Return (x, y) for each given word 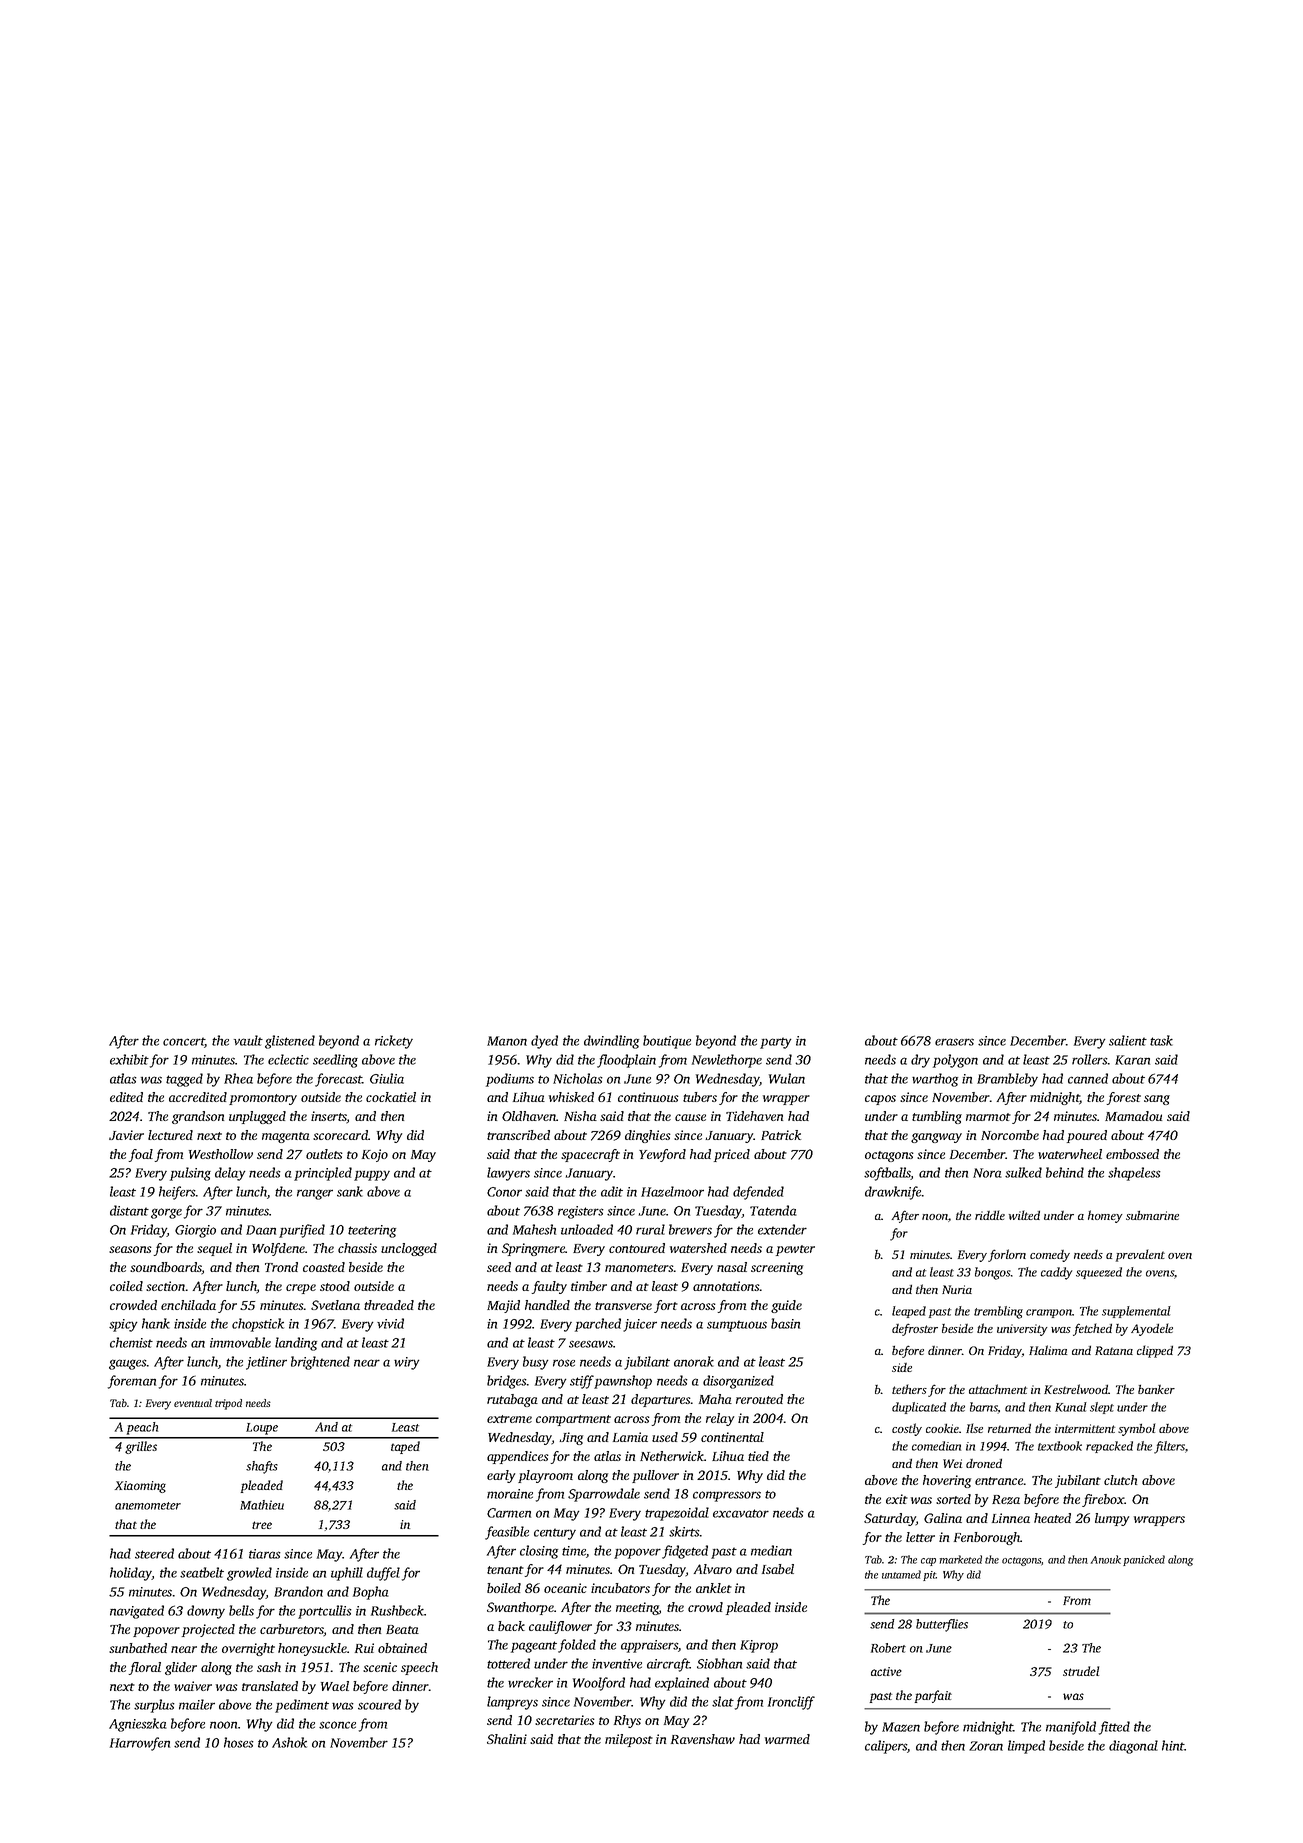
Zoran (986, 1746)
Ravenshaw (703, 1739)
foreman (132, 1382)
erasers (954, 1042)
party (775, 1043)
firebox (1103, 1500)
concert (184, 1042)
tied (758, 1456)
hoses (239, 1742)
